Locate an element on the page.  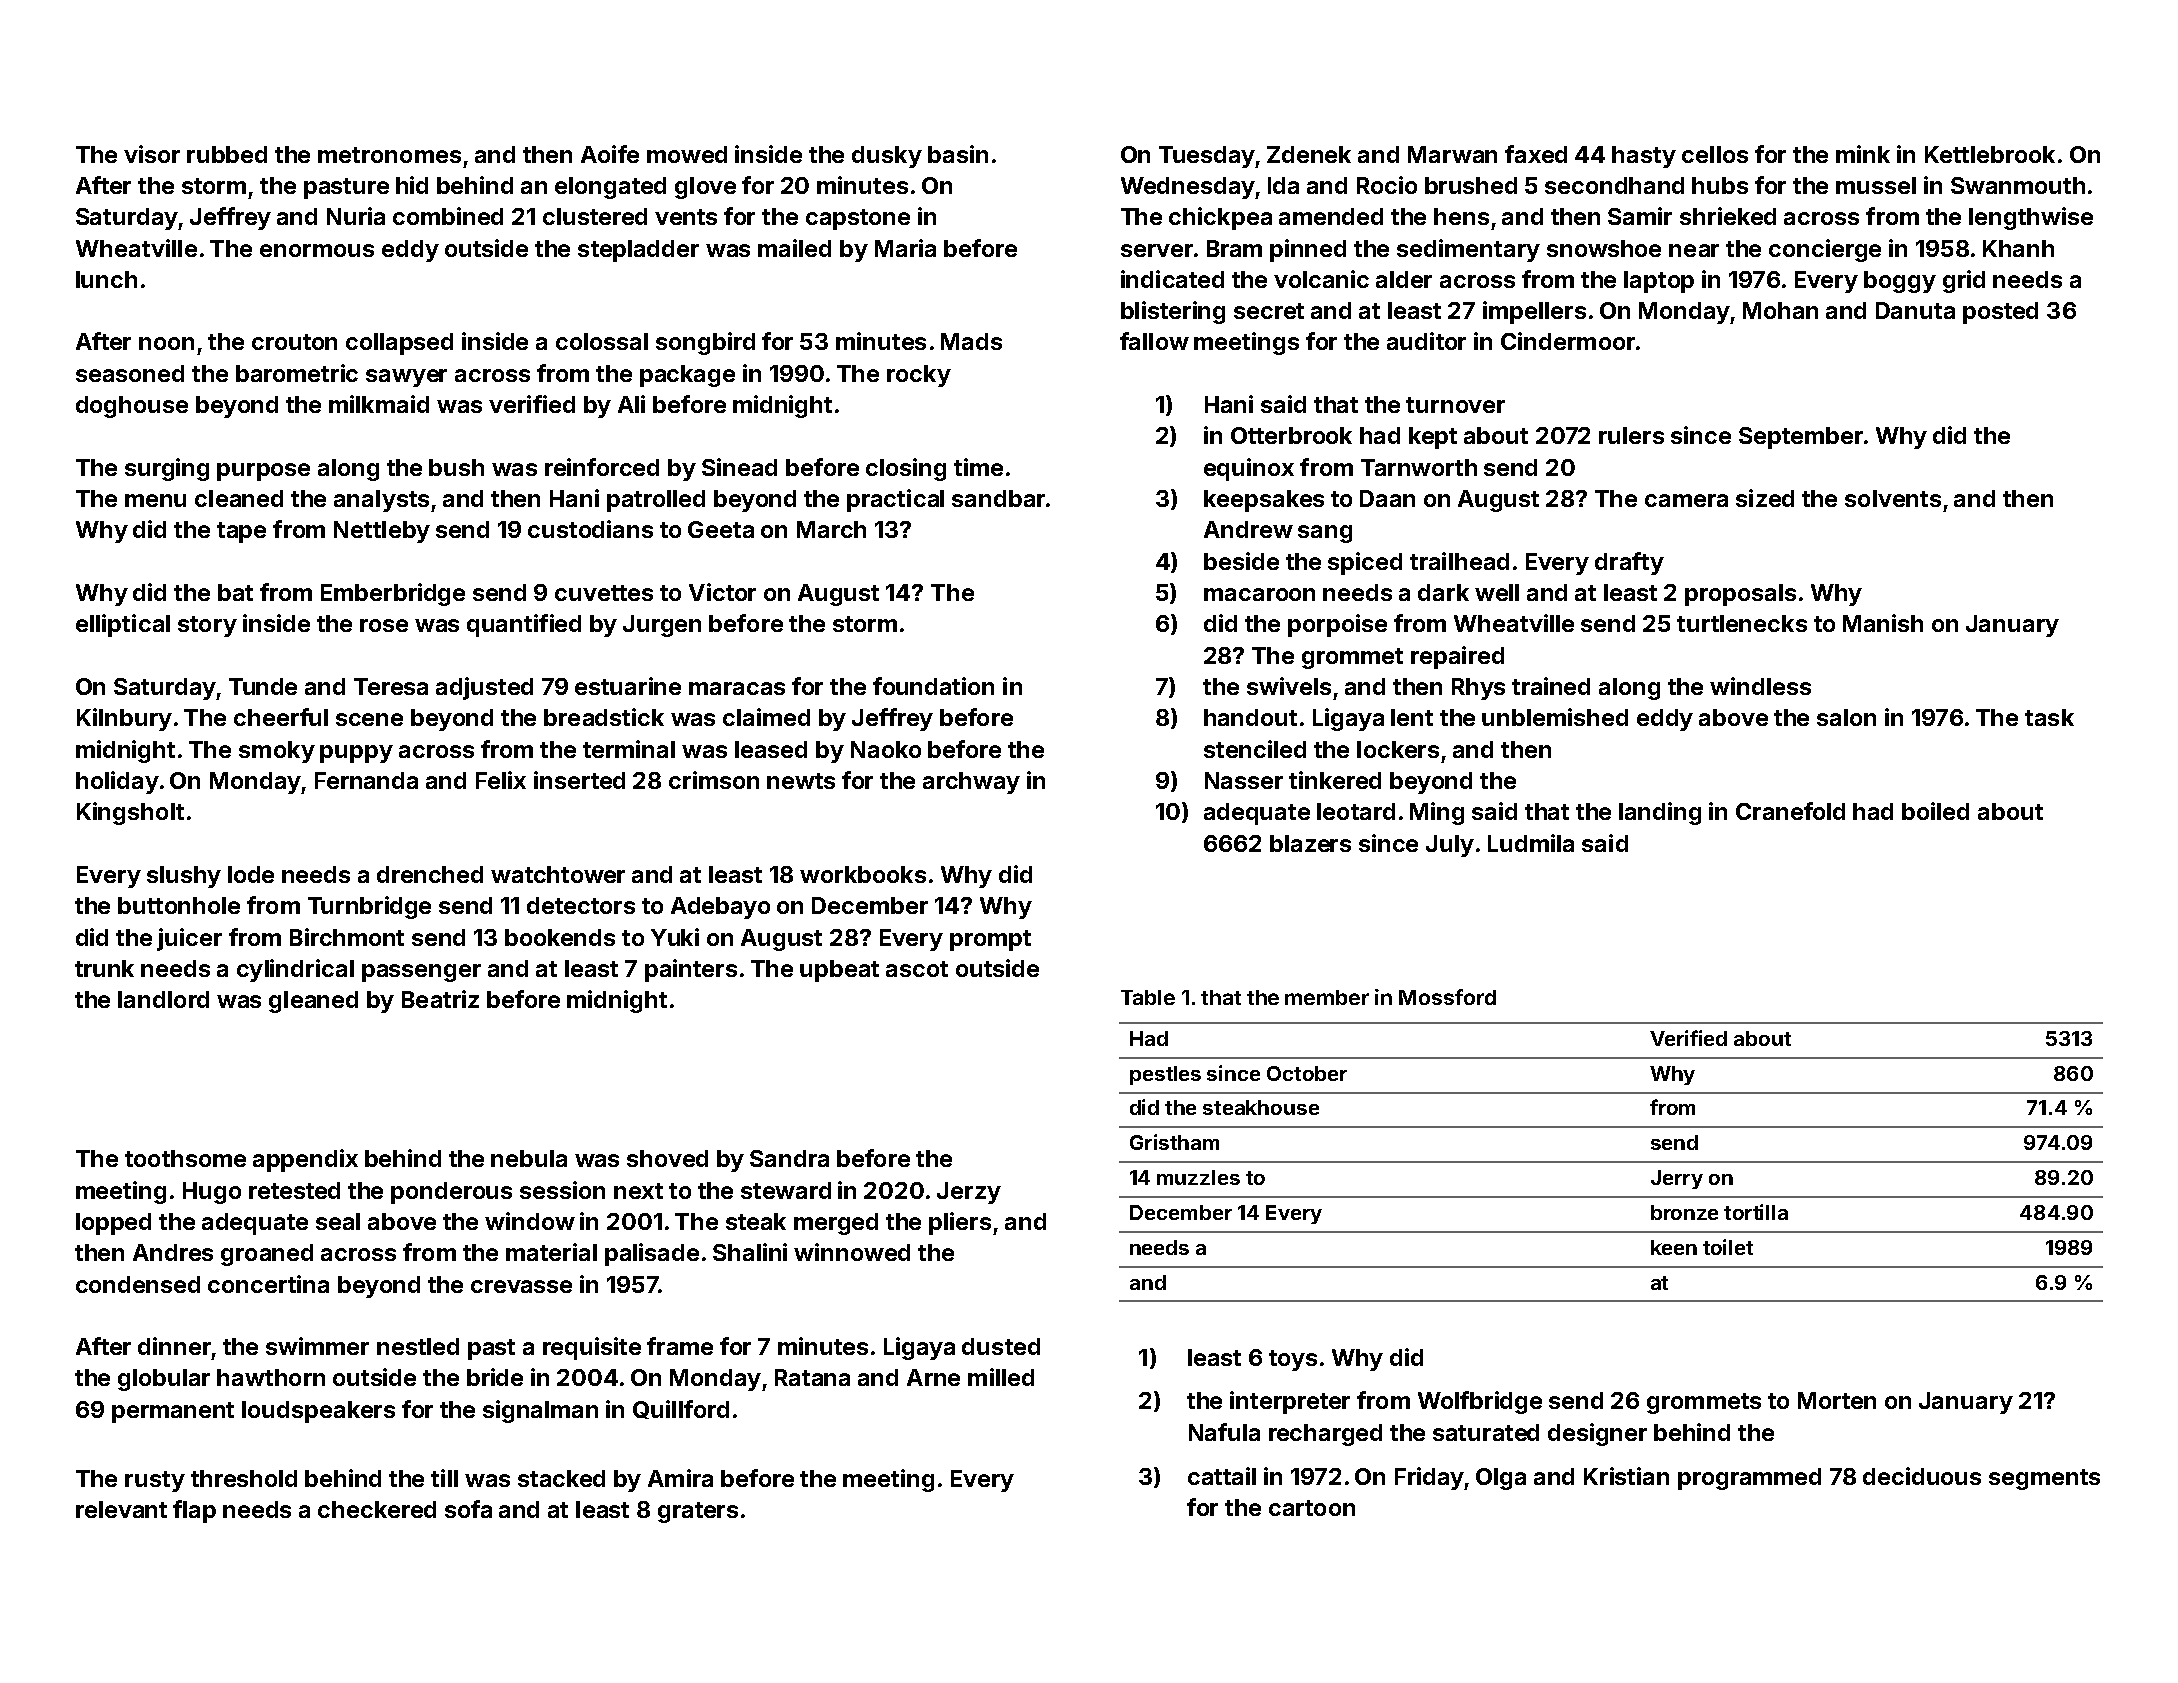
Jerzy is located at coordinates (969, 1193).
